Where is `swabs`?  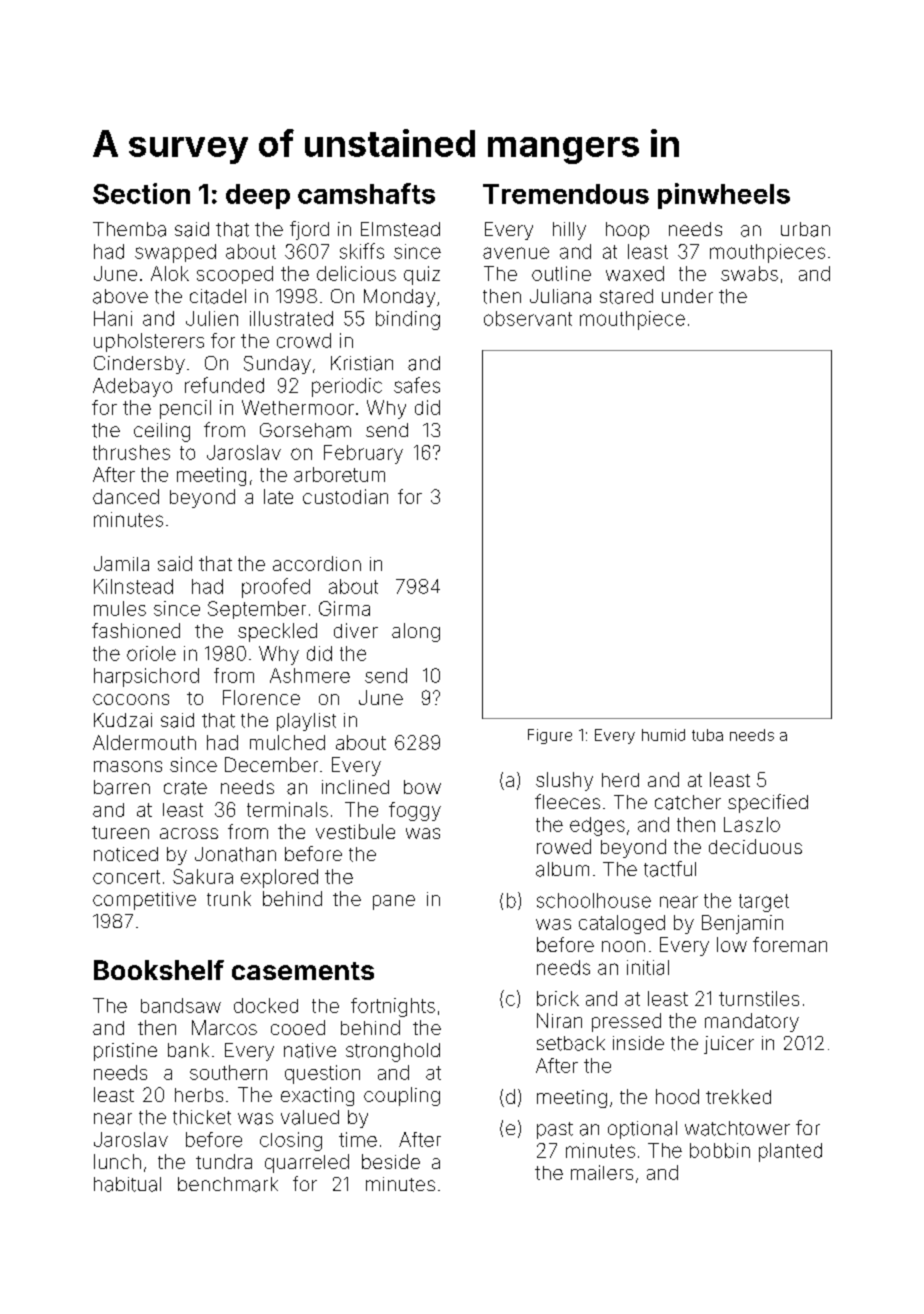
swabs is located at coordinates (749, 273).
